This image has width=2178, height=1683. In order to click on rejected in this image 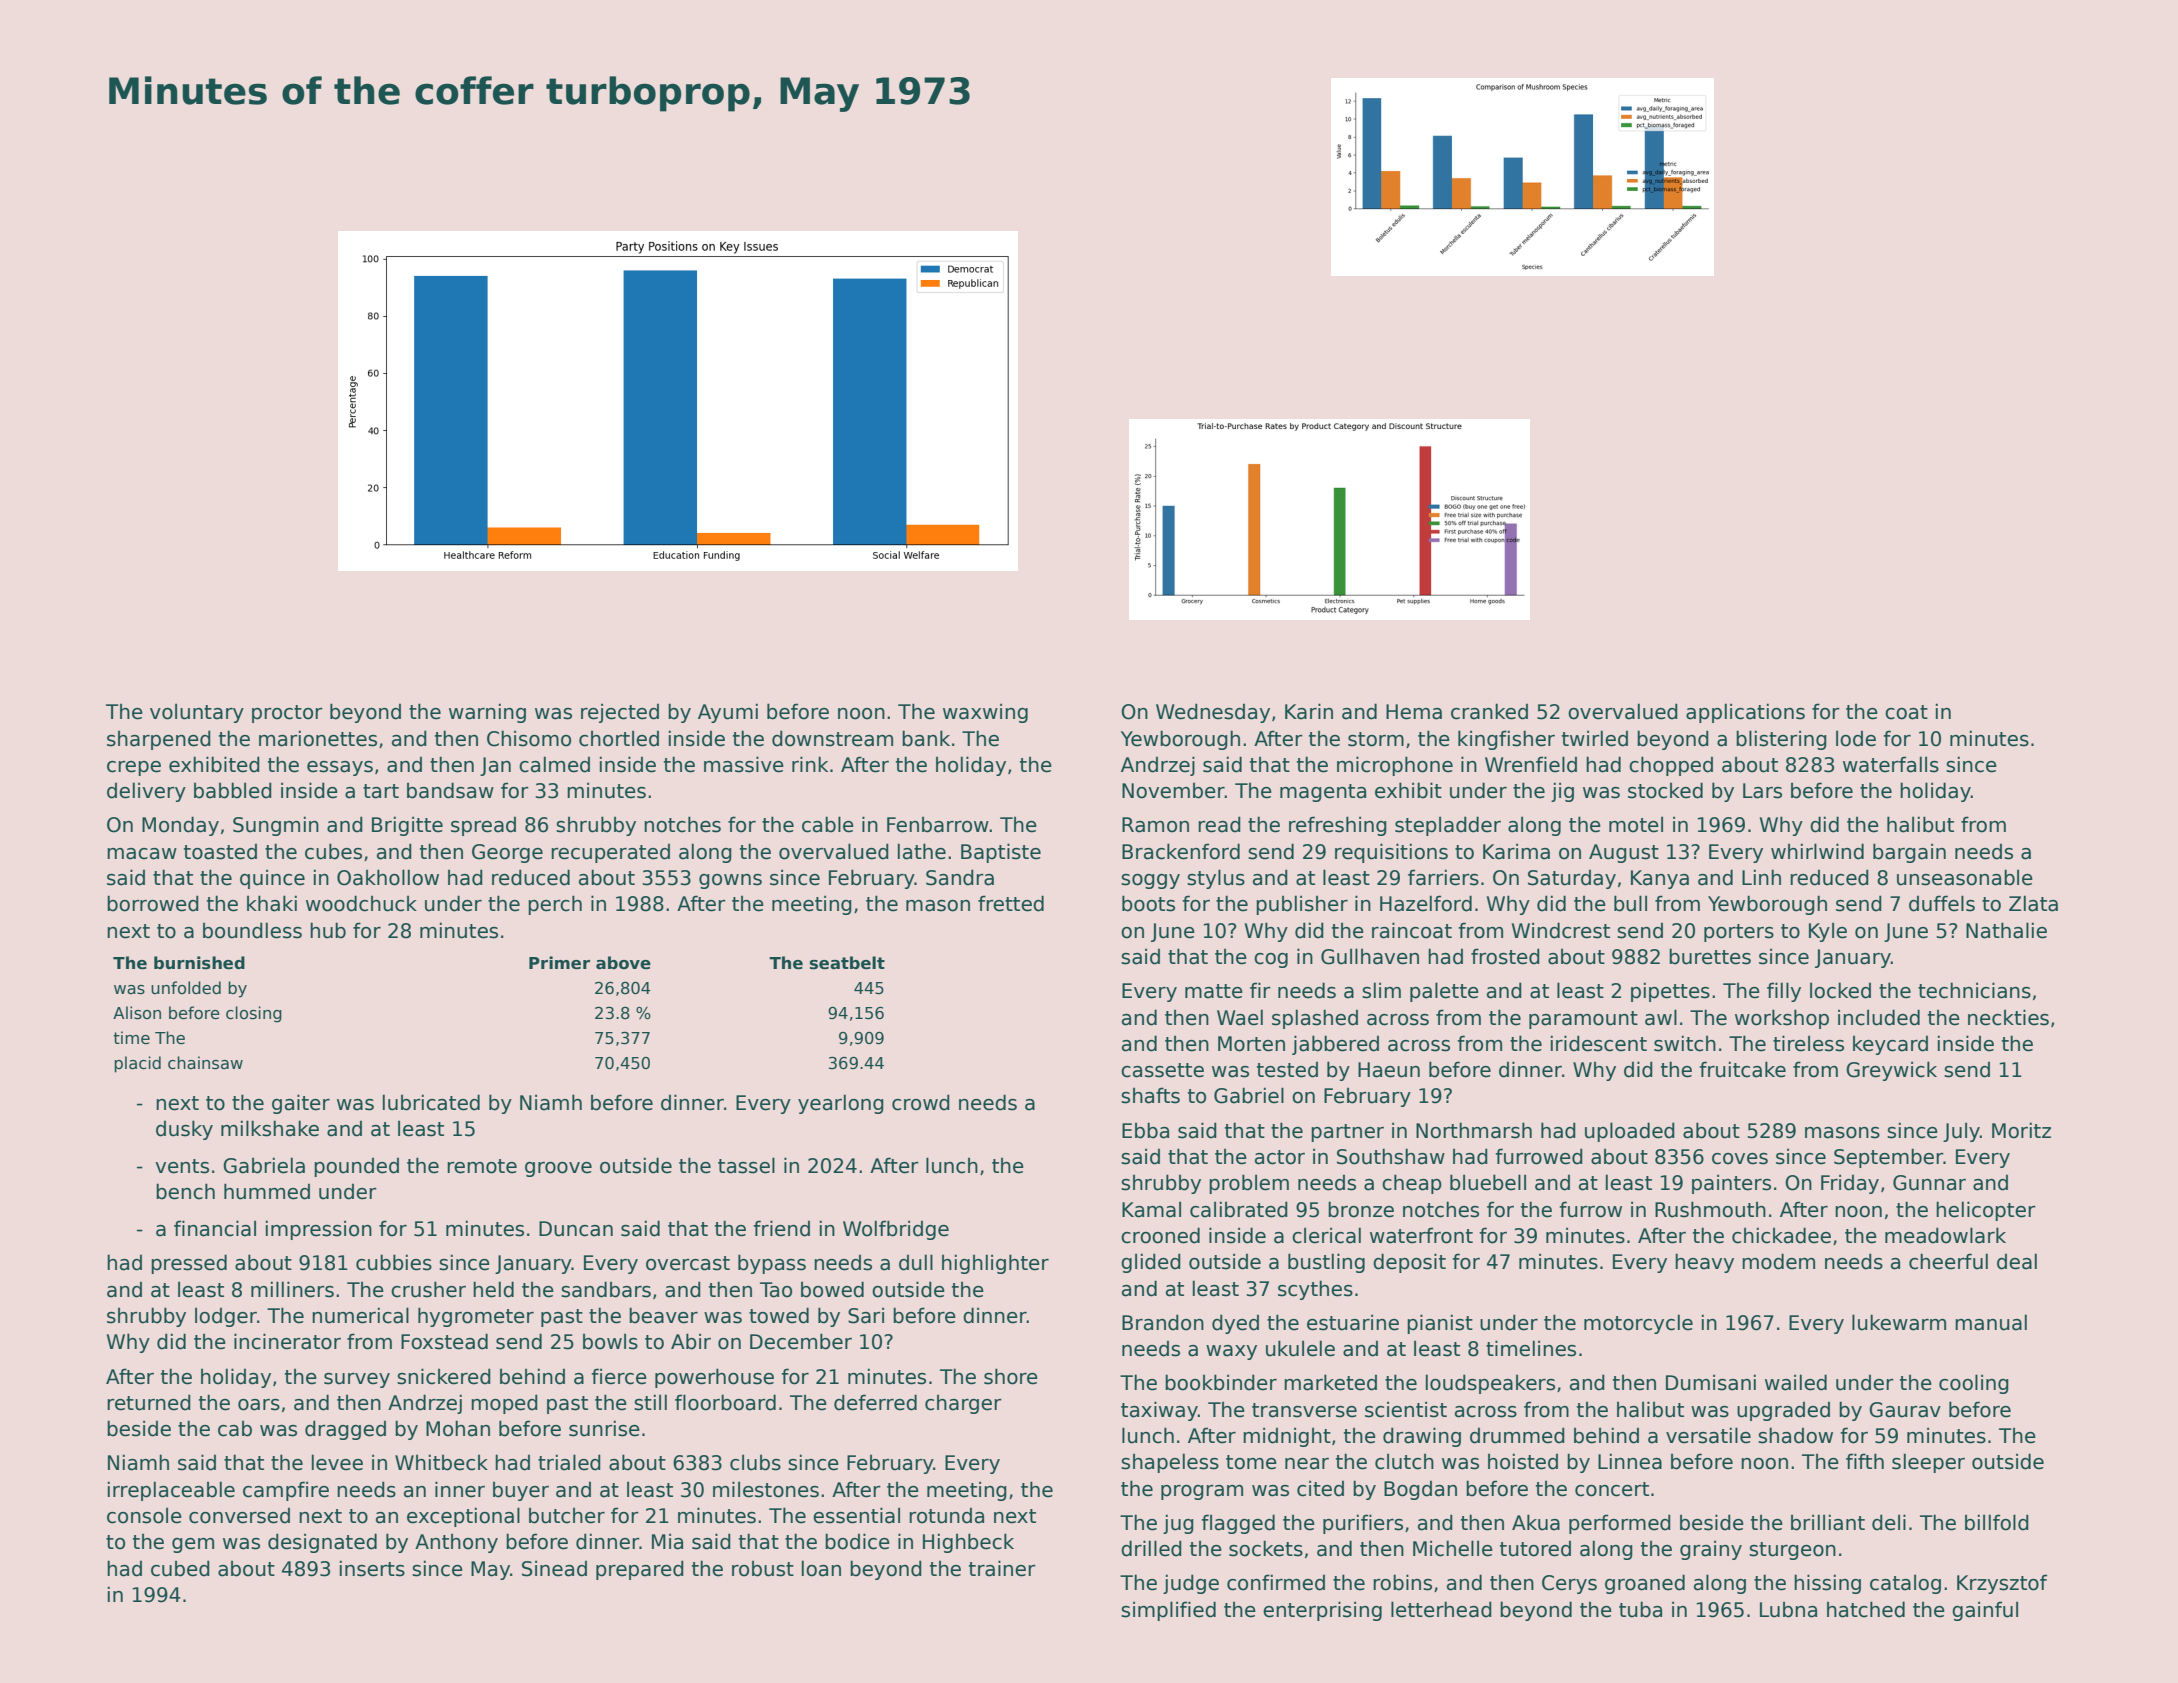, I will do `click(620, 713)`.
